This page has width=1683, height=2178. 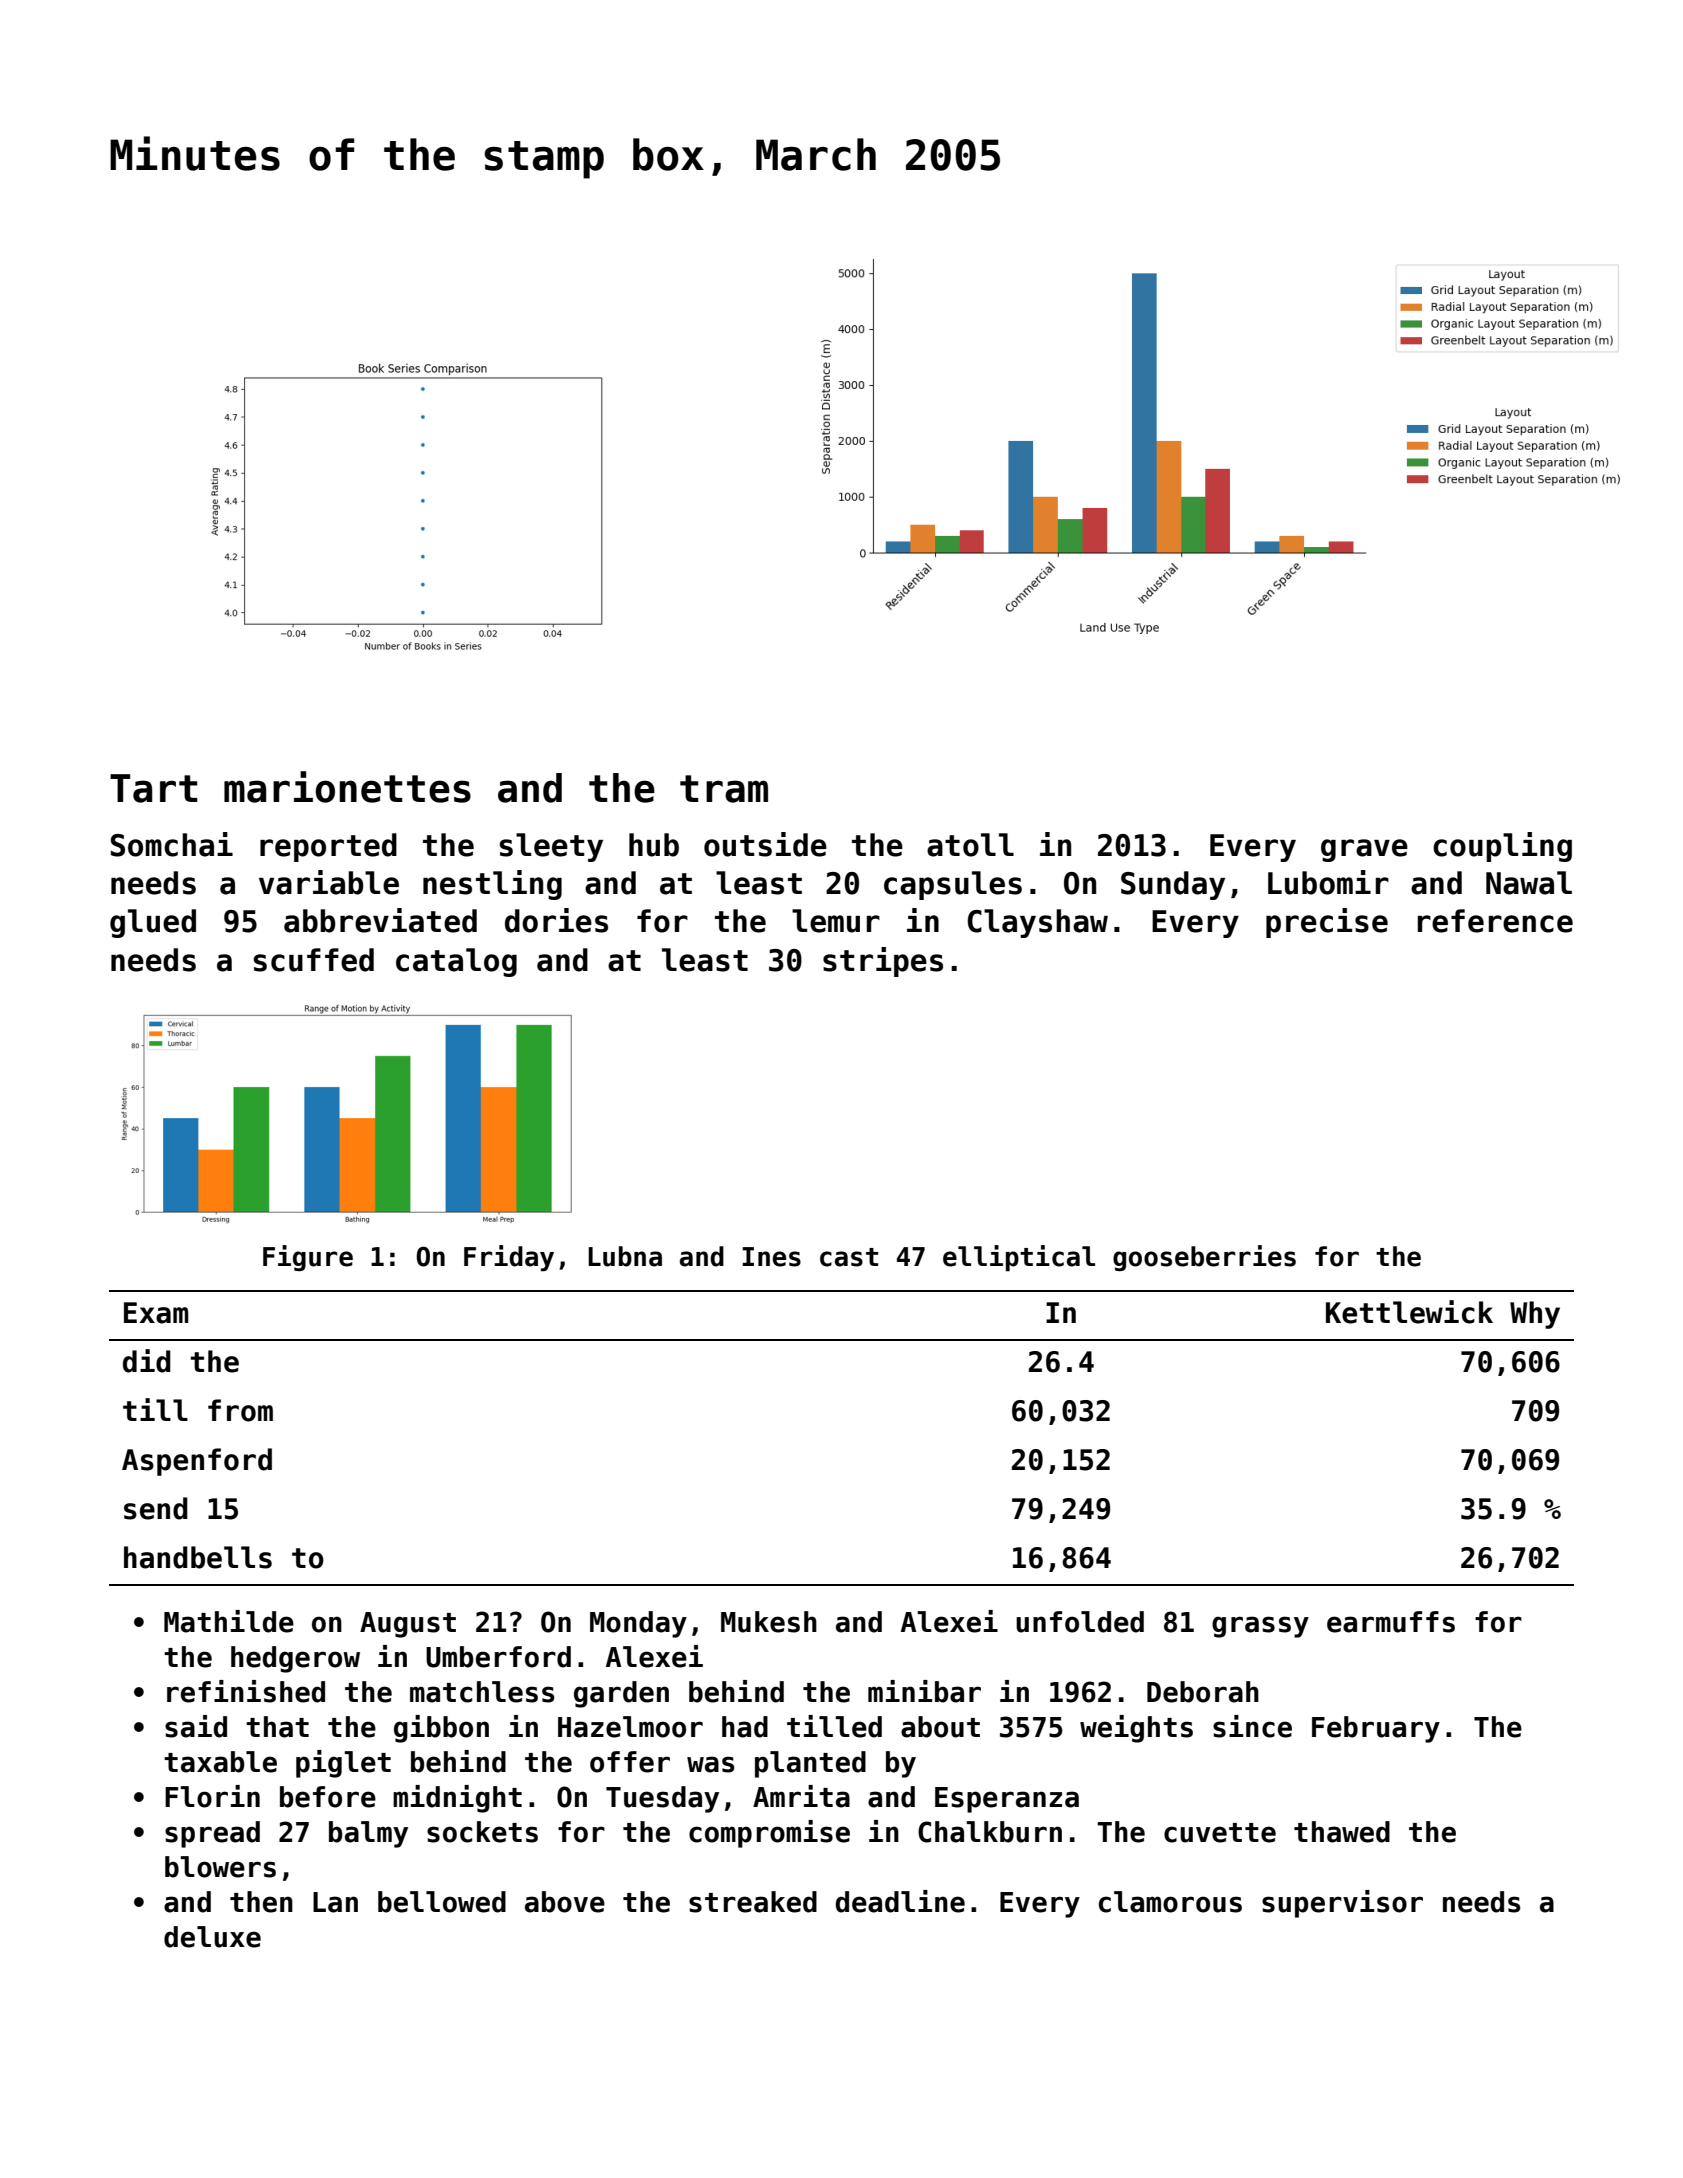 I want to click on deluxe, so click(x=212, y=1937).
